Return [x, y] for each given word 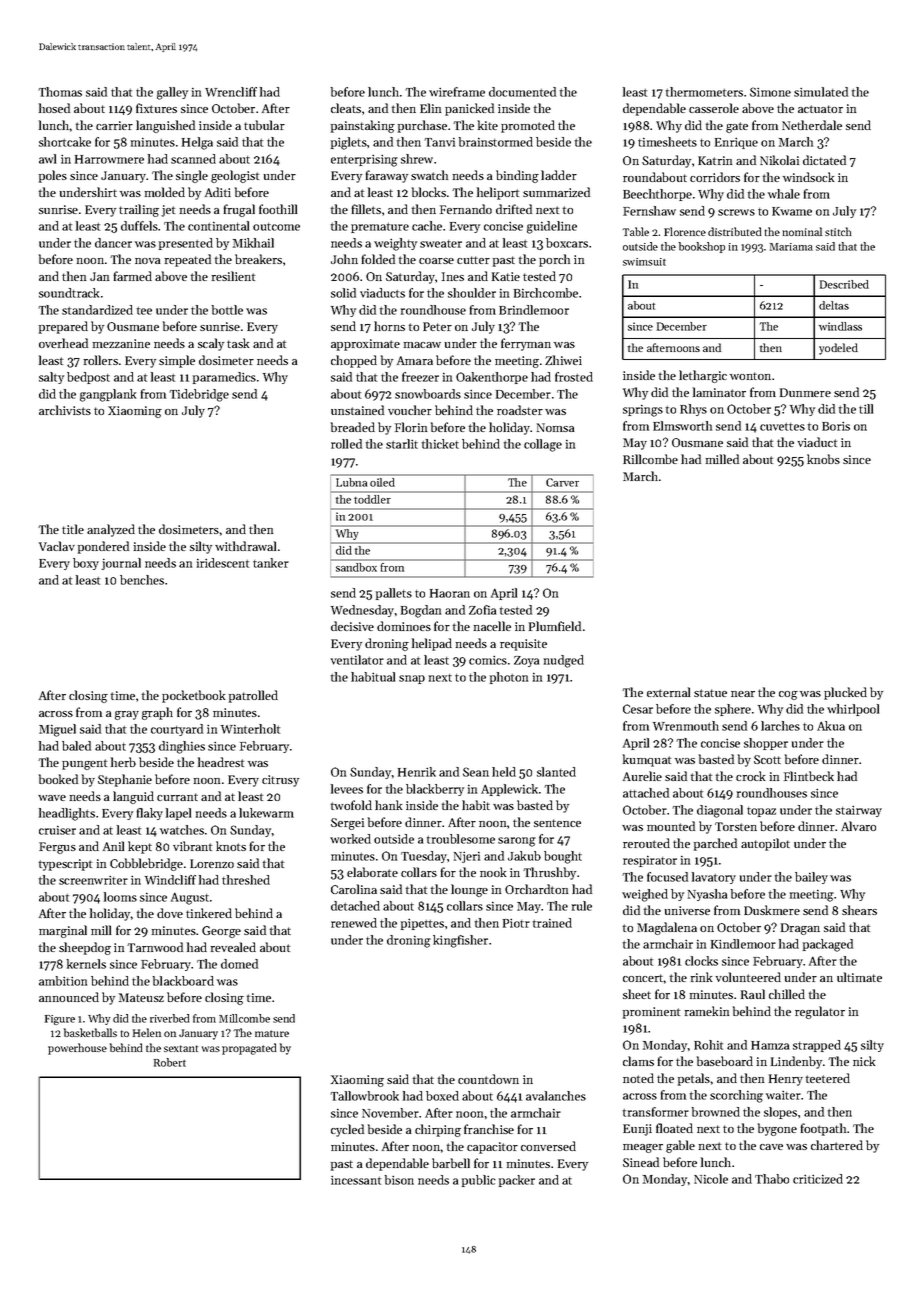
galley [172, 93]
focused [667, 877]
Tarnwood [155, 947]
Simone [770, 92]
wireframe [457, 92]
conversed [548, 1146]
